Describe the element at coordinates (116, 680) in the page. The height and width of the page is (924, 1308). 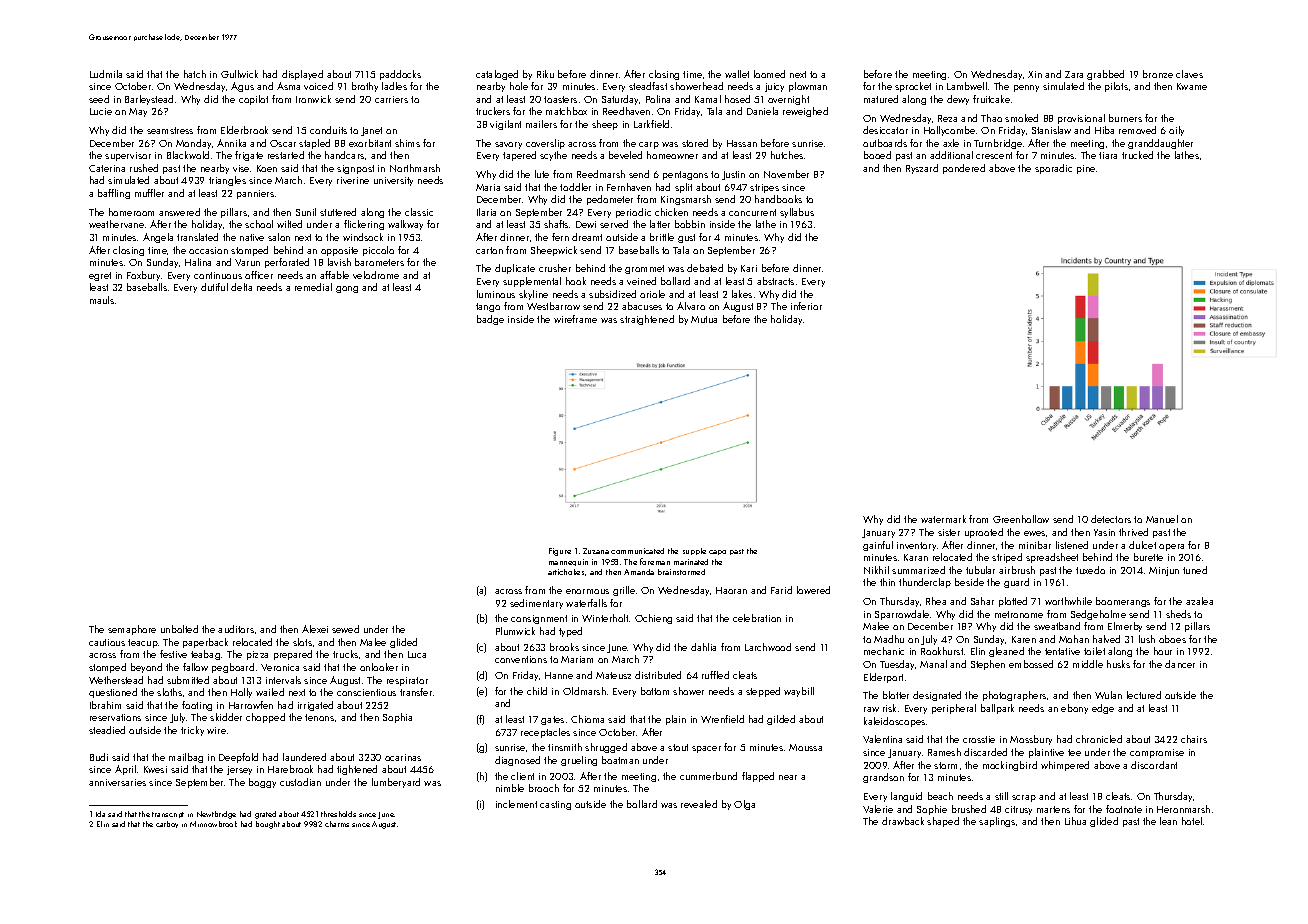
I see `Wetherstead` at that location.
